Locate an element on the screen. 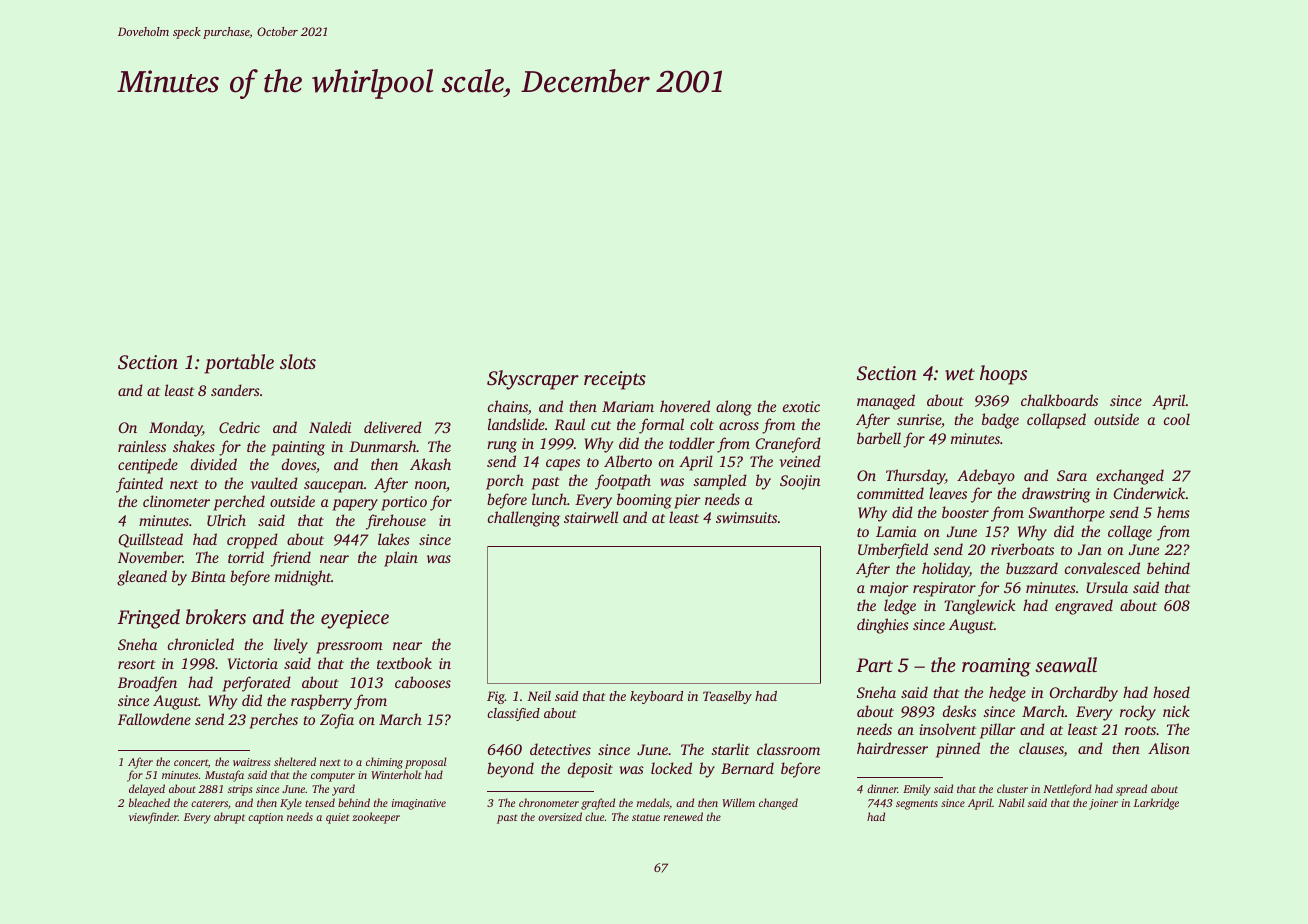 This screenshot has height=924, width=1308. Fringed is located at coordinates (148, 619).
